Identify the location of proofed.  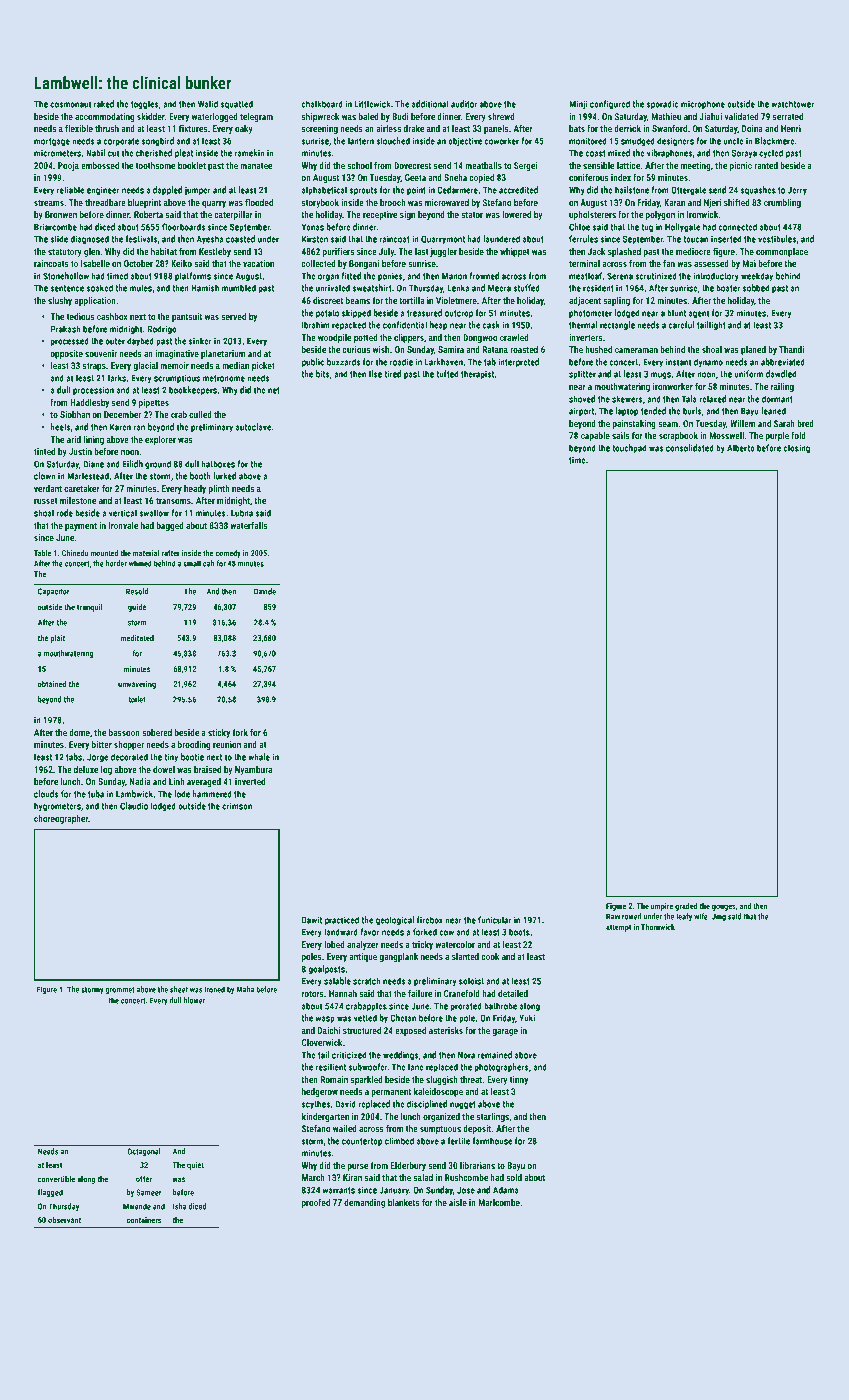
(316, 1203).
